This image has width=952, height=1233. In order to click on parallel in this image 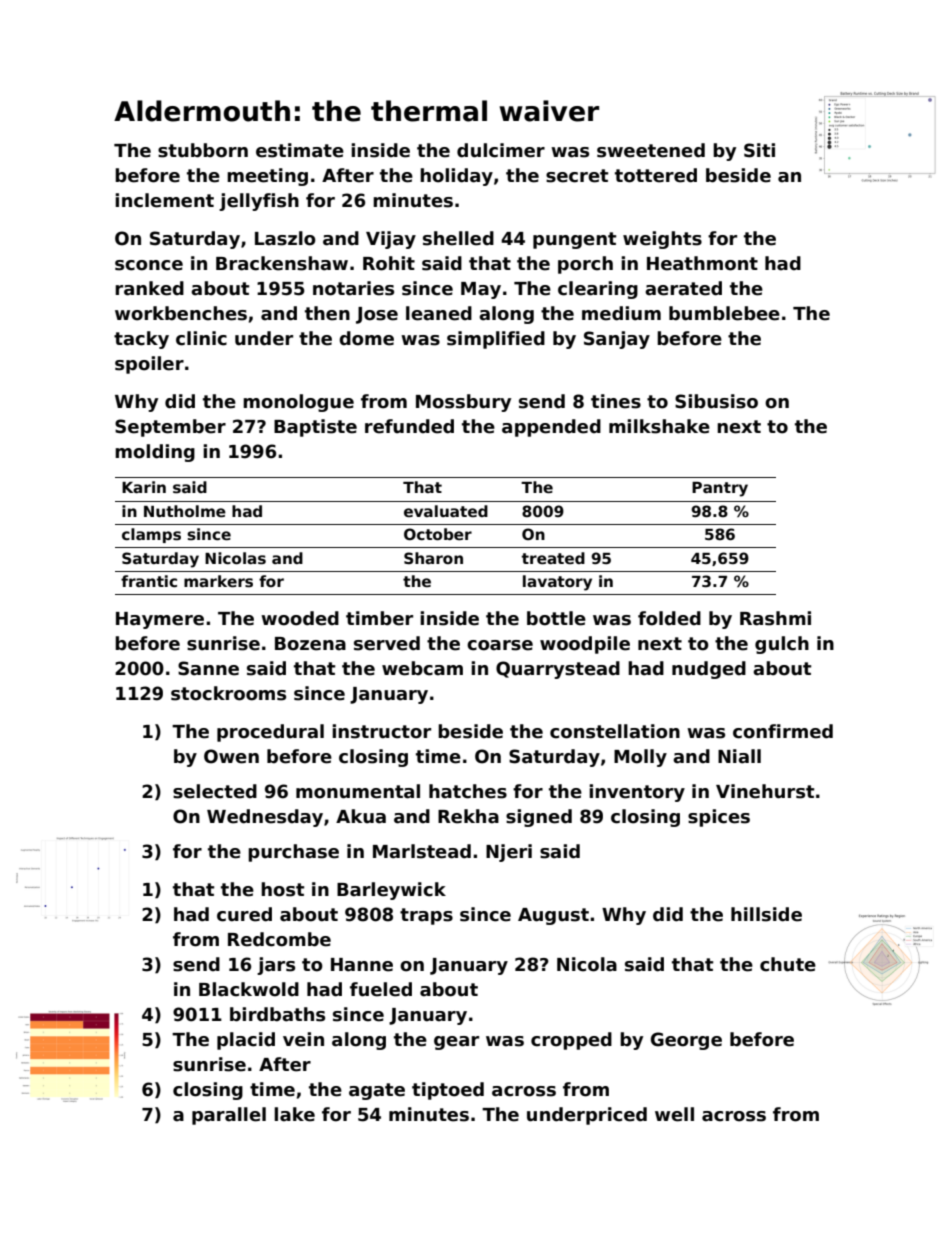, I will do `click(229, 1116)`.
